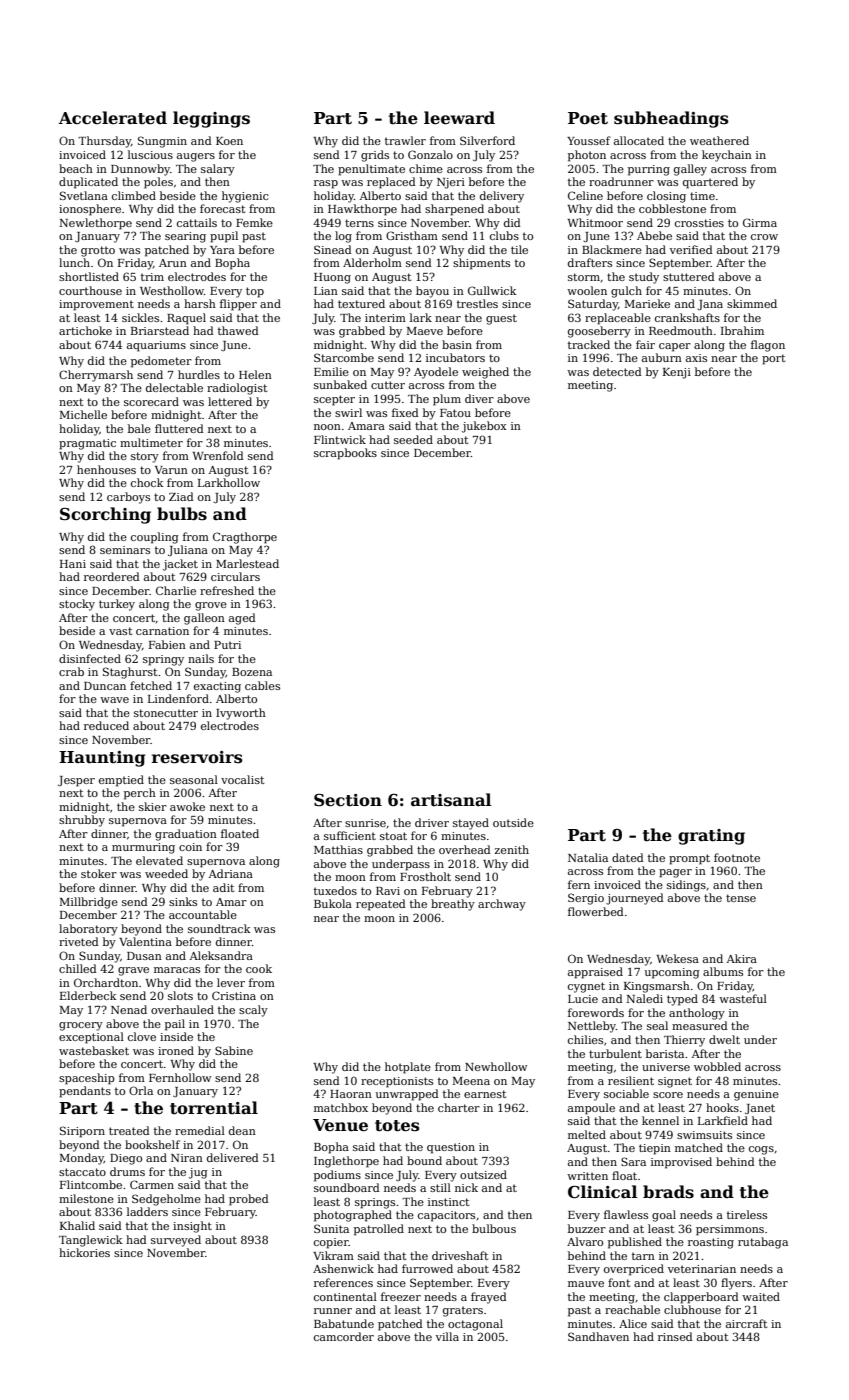 Image resolution: width=849 pixels, height=1400 pixels. Describe the element at coordinates (252, 672) in the screenshot. I see `Bozena` at that location.
